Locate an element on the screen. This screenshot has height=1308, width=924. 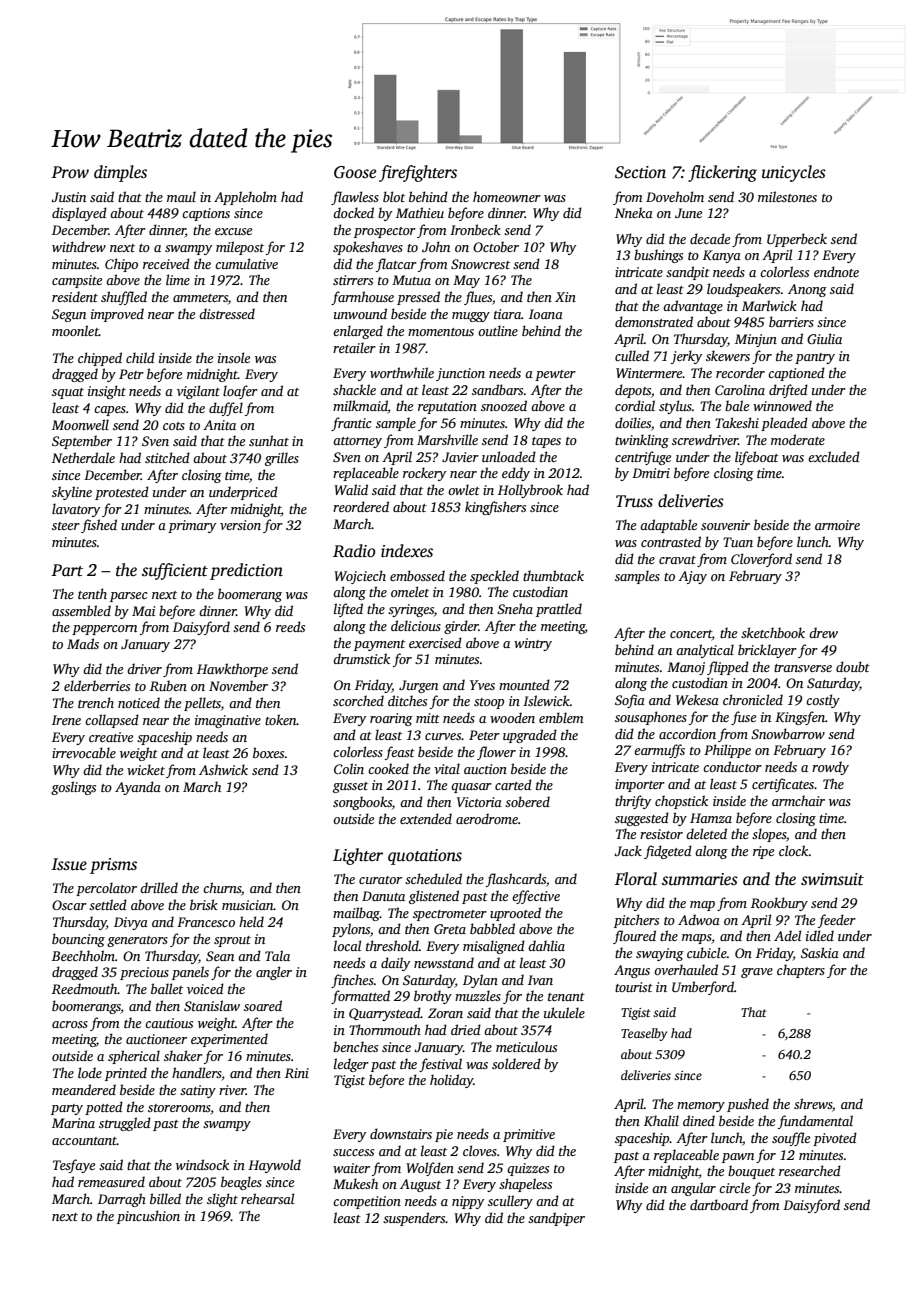
Sneha is located at coordinates (515, 608).
